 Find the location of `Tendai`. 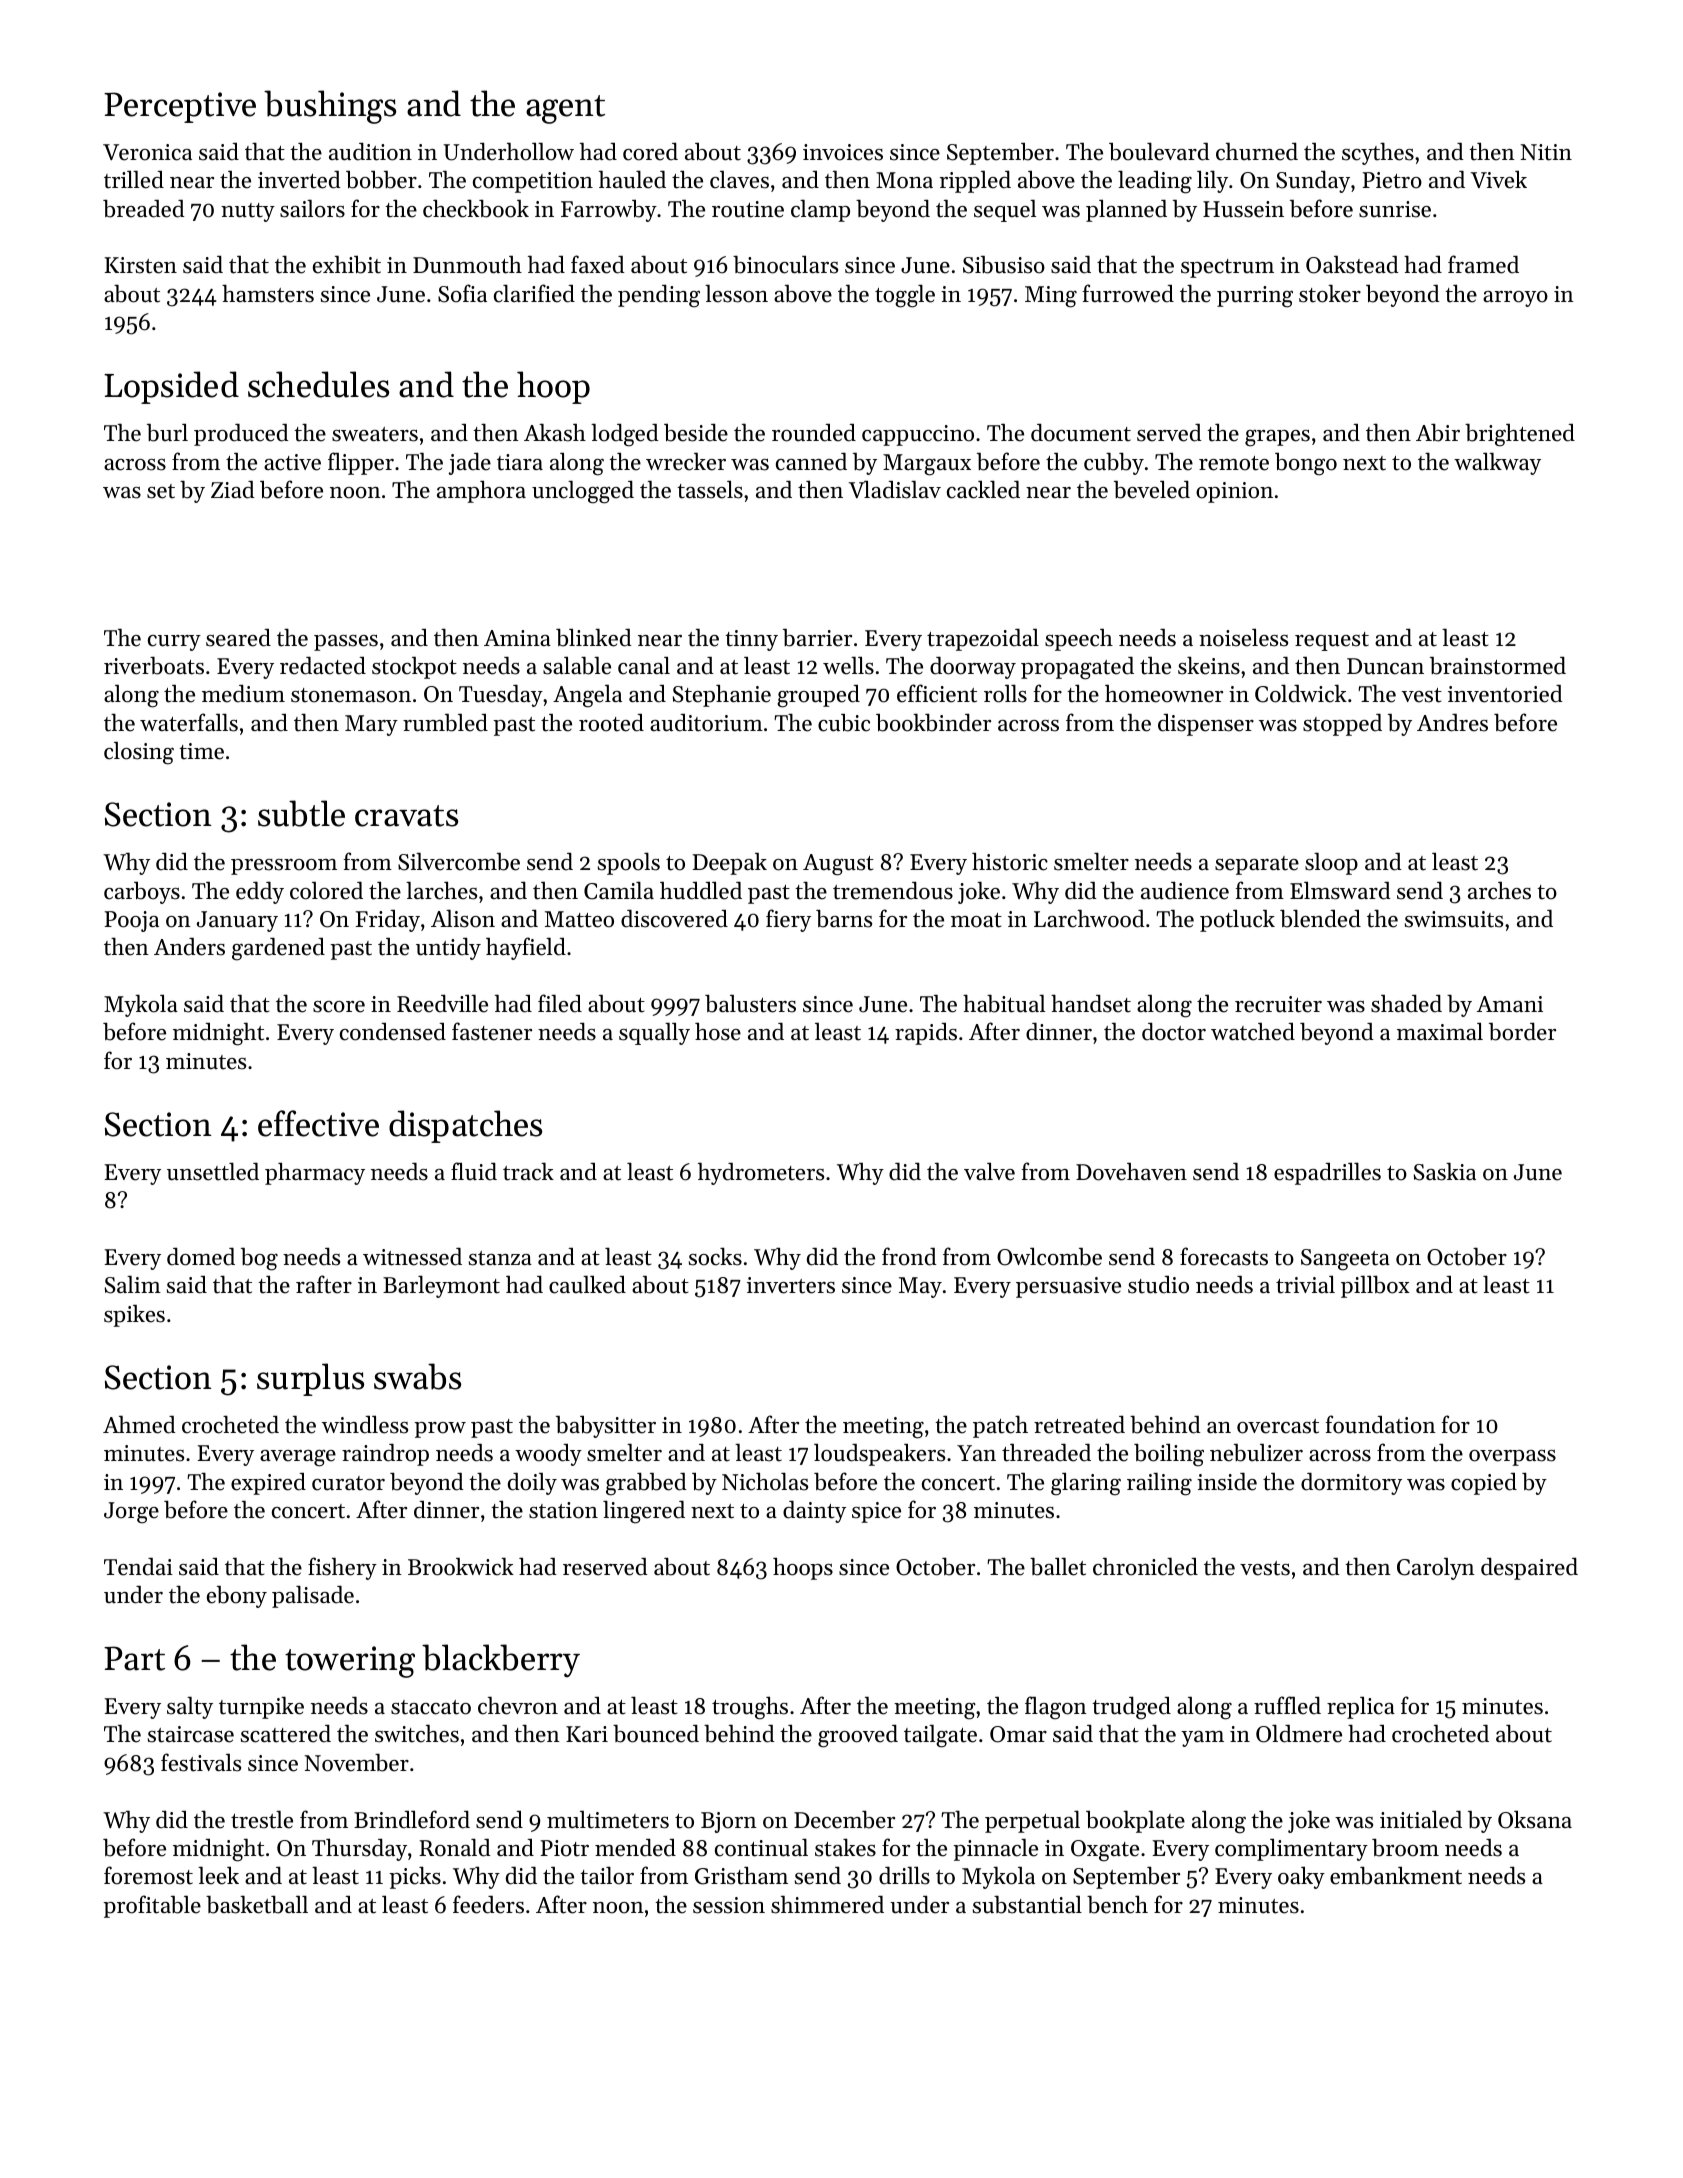

Tendai is located at coordinates (138, 1567).
